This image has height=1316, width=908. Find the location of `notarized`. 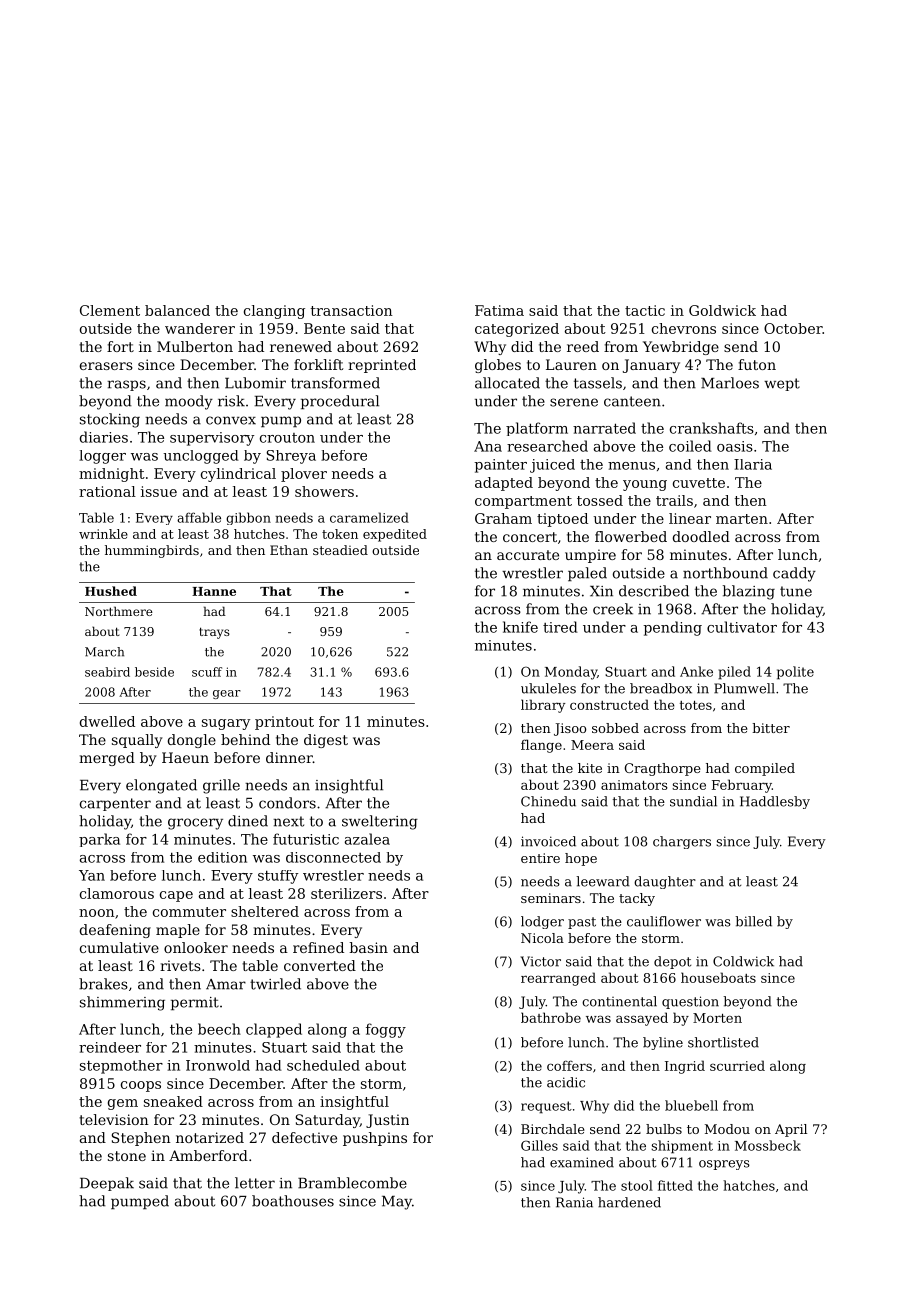

notarized is located at coordinates (210, 1137).
